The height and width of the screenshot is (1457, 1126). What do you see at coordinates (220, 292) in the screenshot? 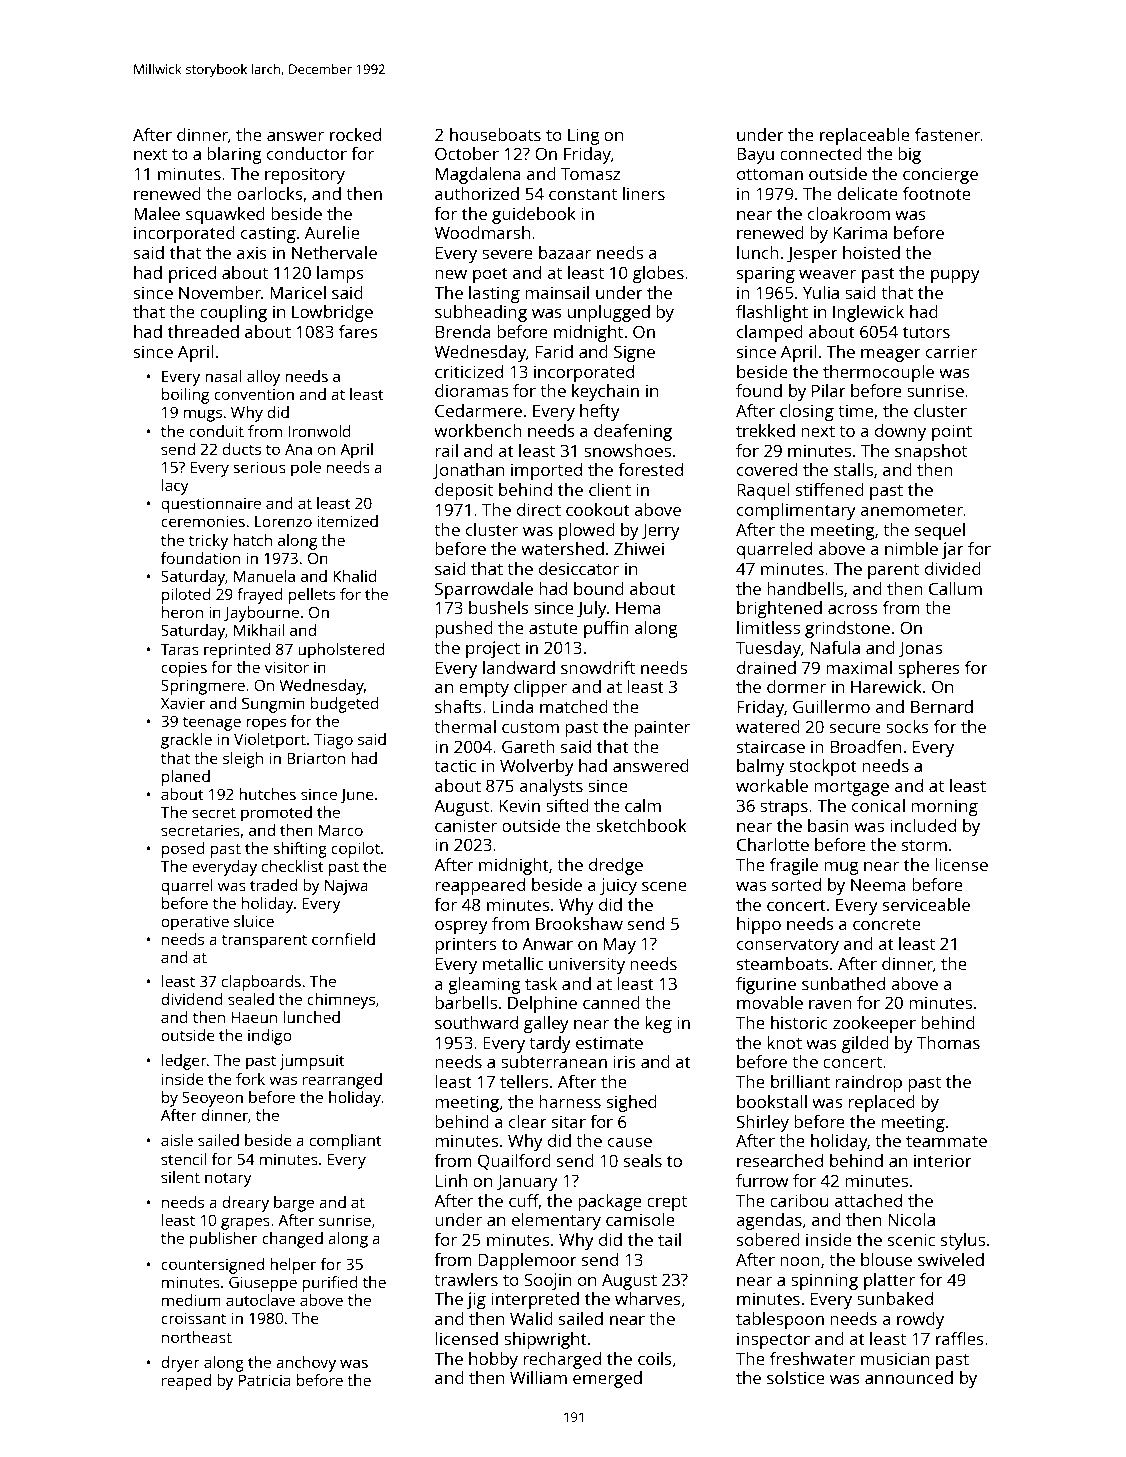
I see `November` at bounding box center [220, 292].
